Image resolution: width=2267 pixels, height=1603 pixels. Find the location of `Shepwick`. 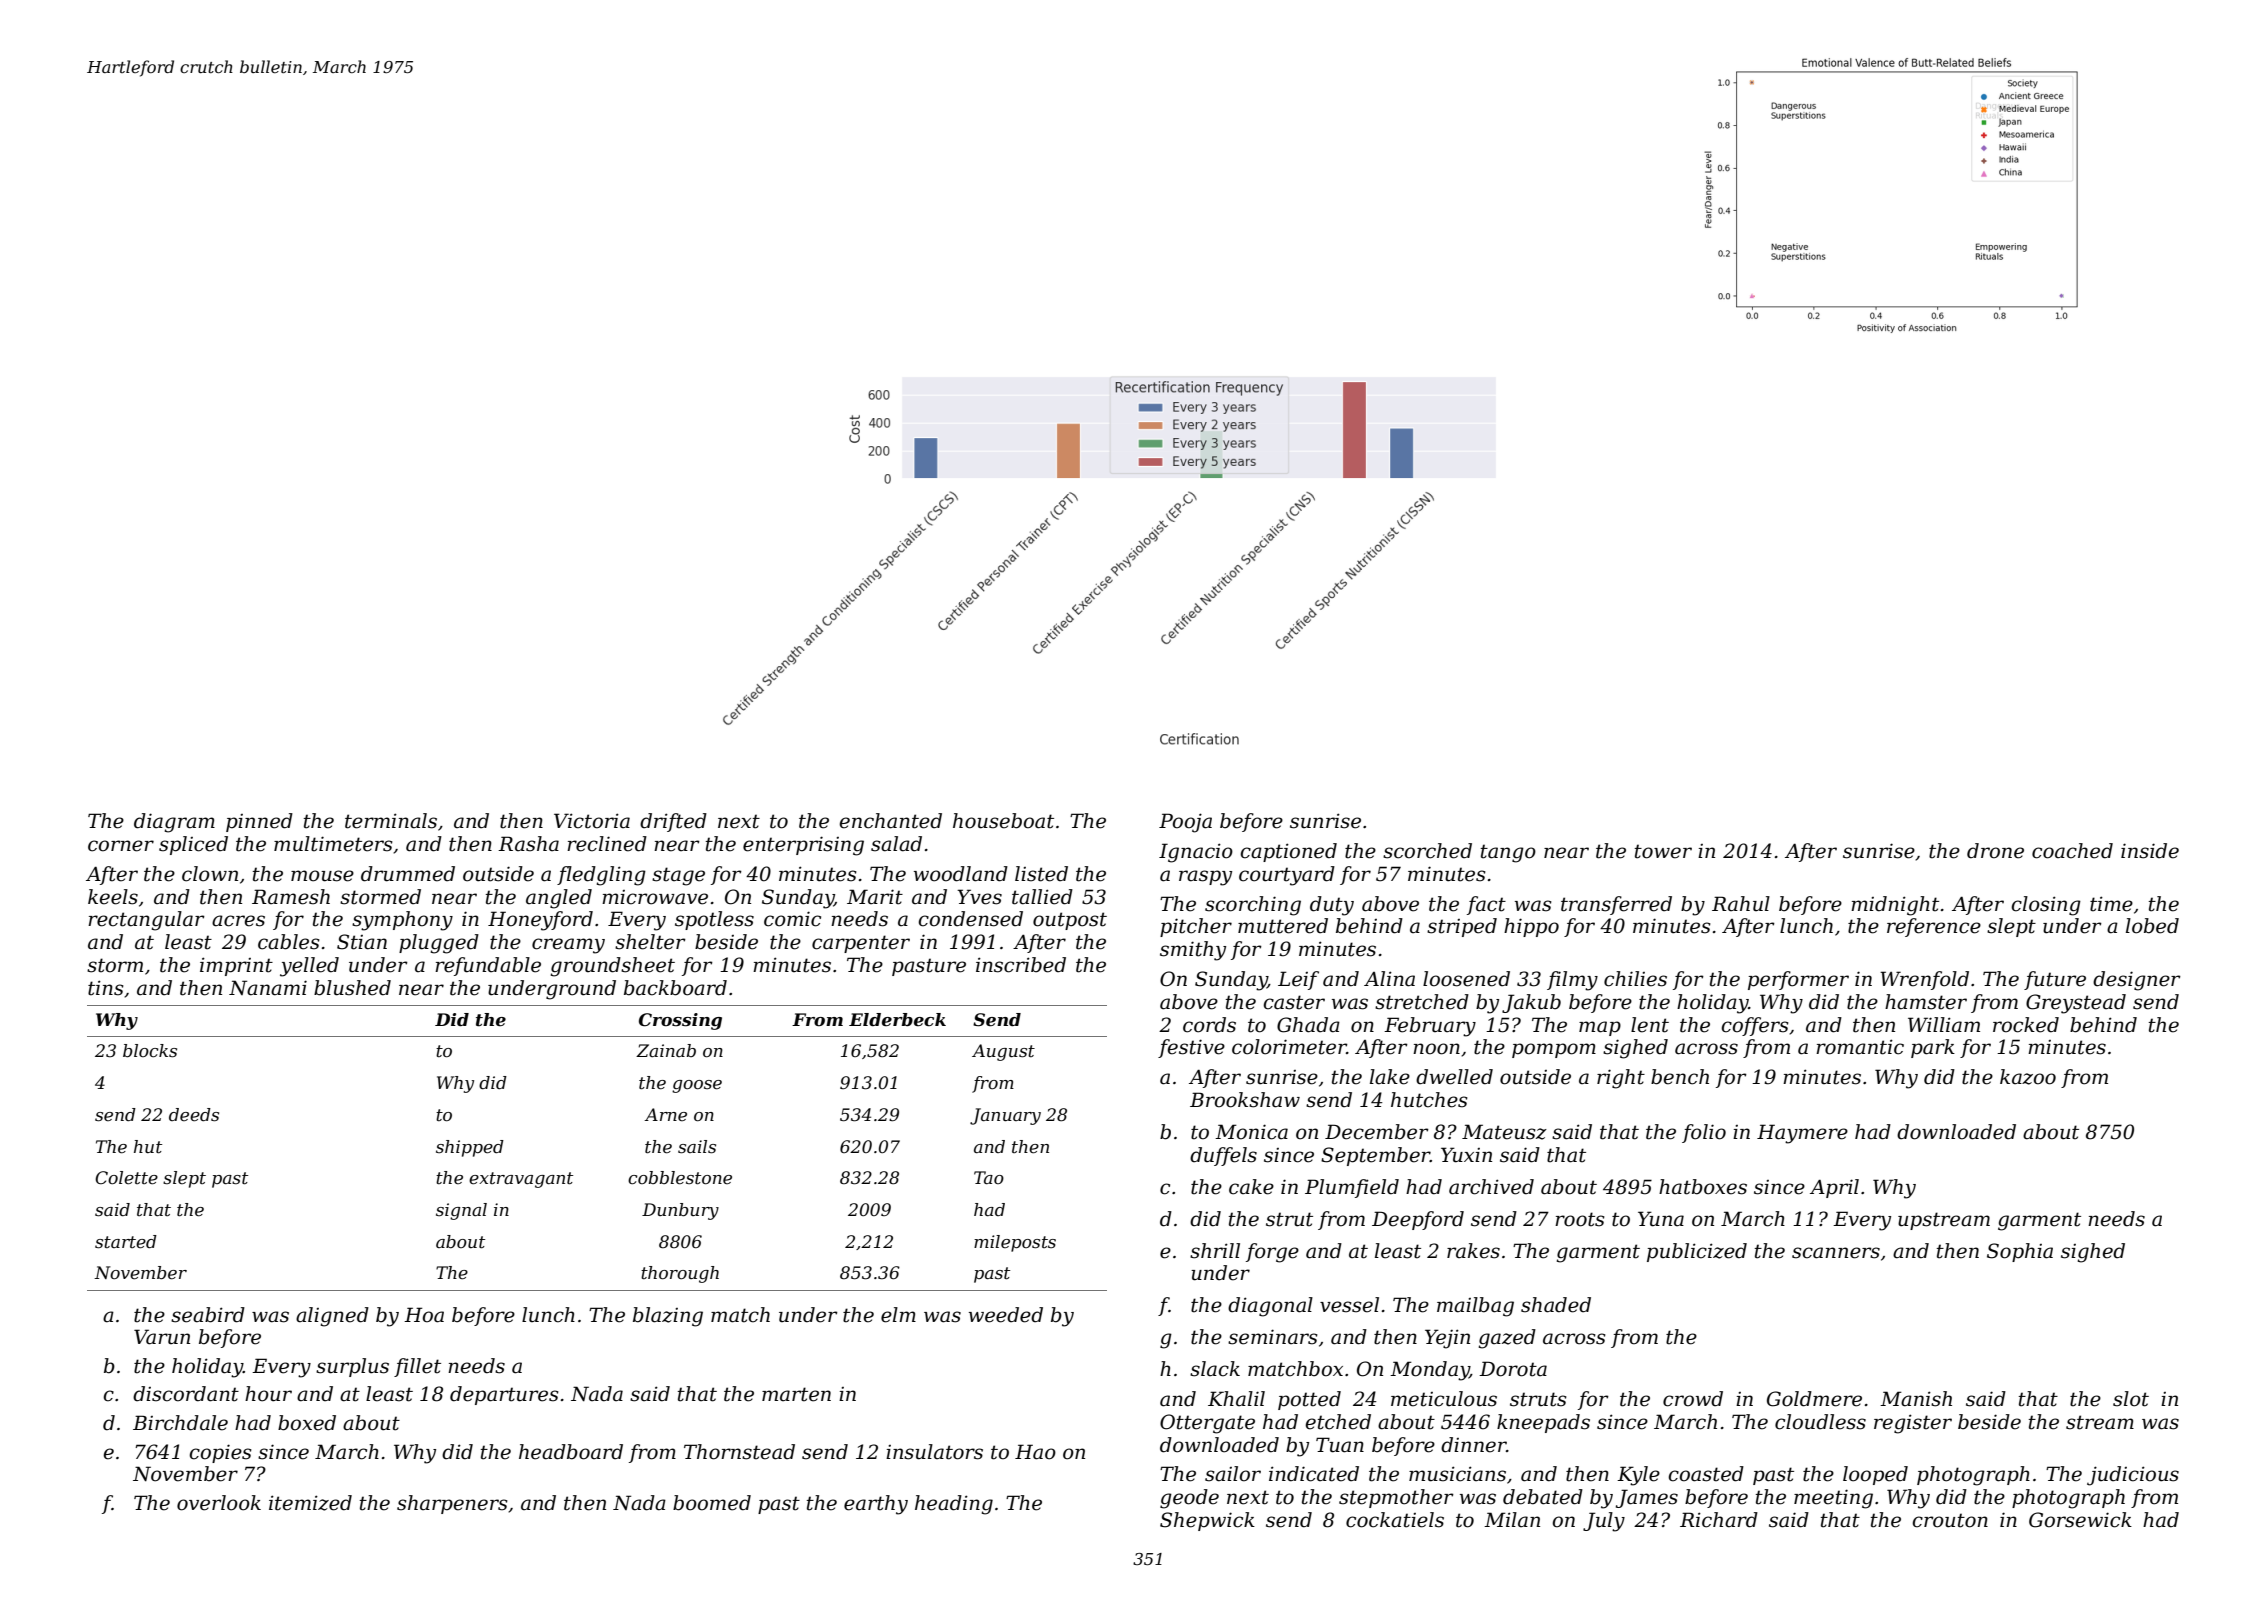

Shepwick is located at coordinates (1207, 1521).
